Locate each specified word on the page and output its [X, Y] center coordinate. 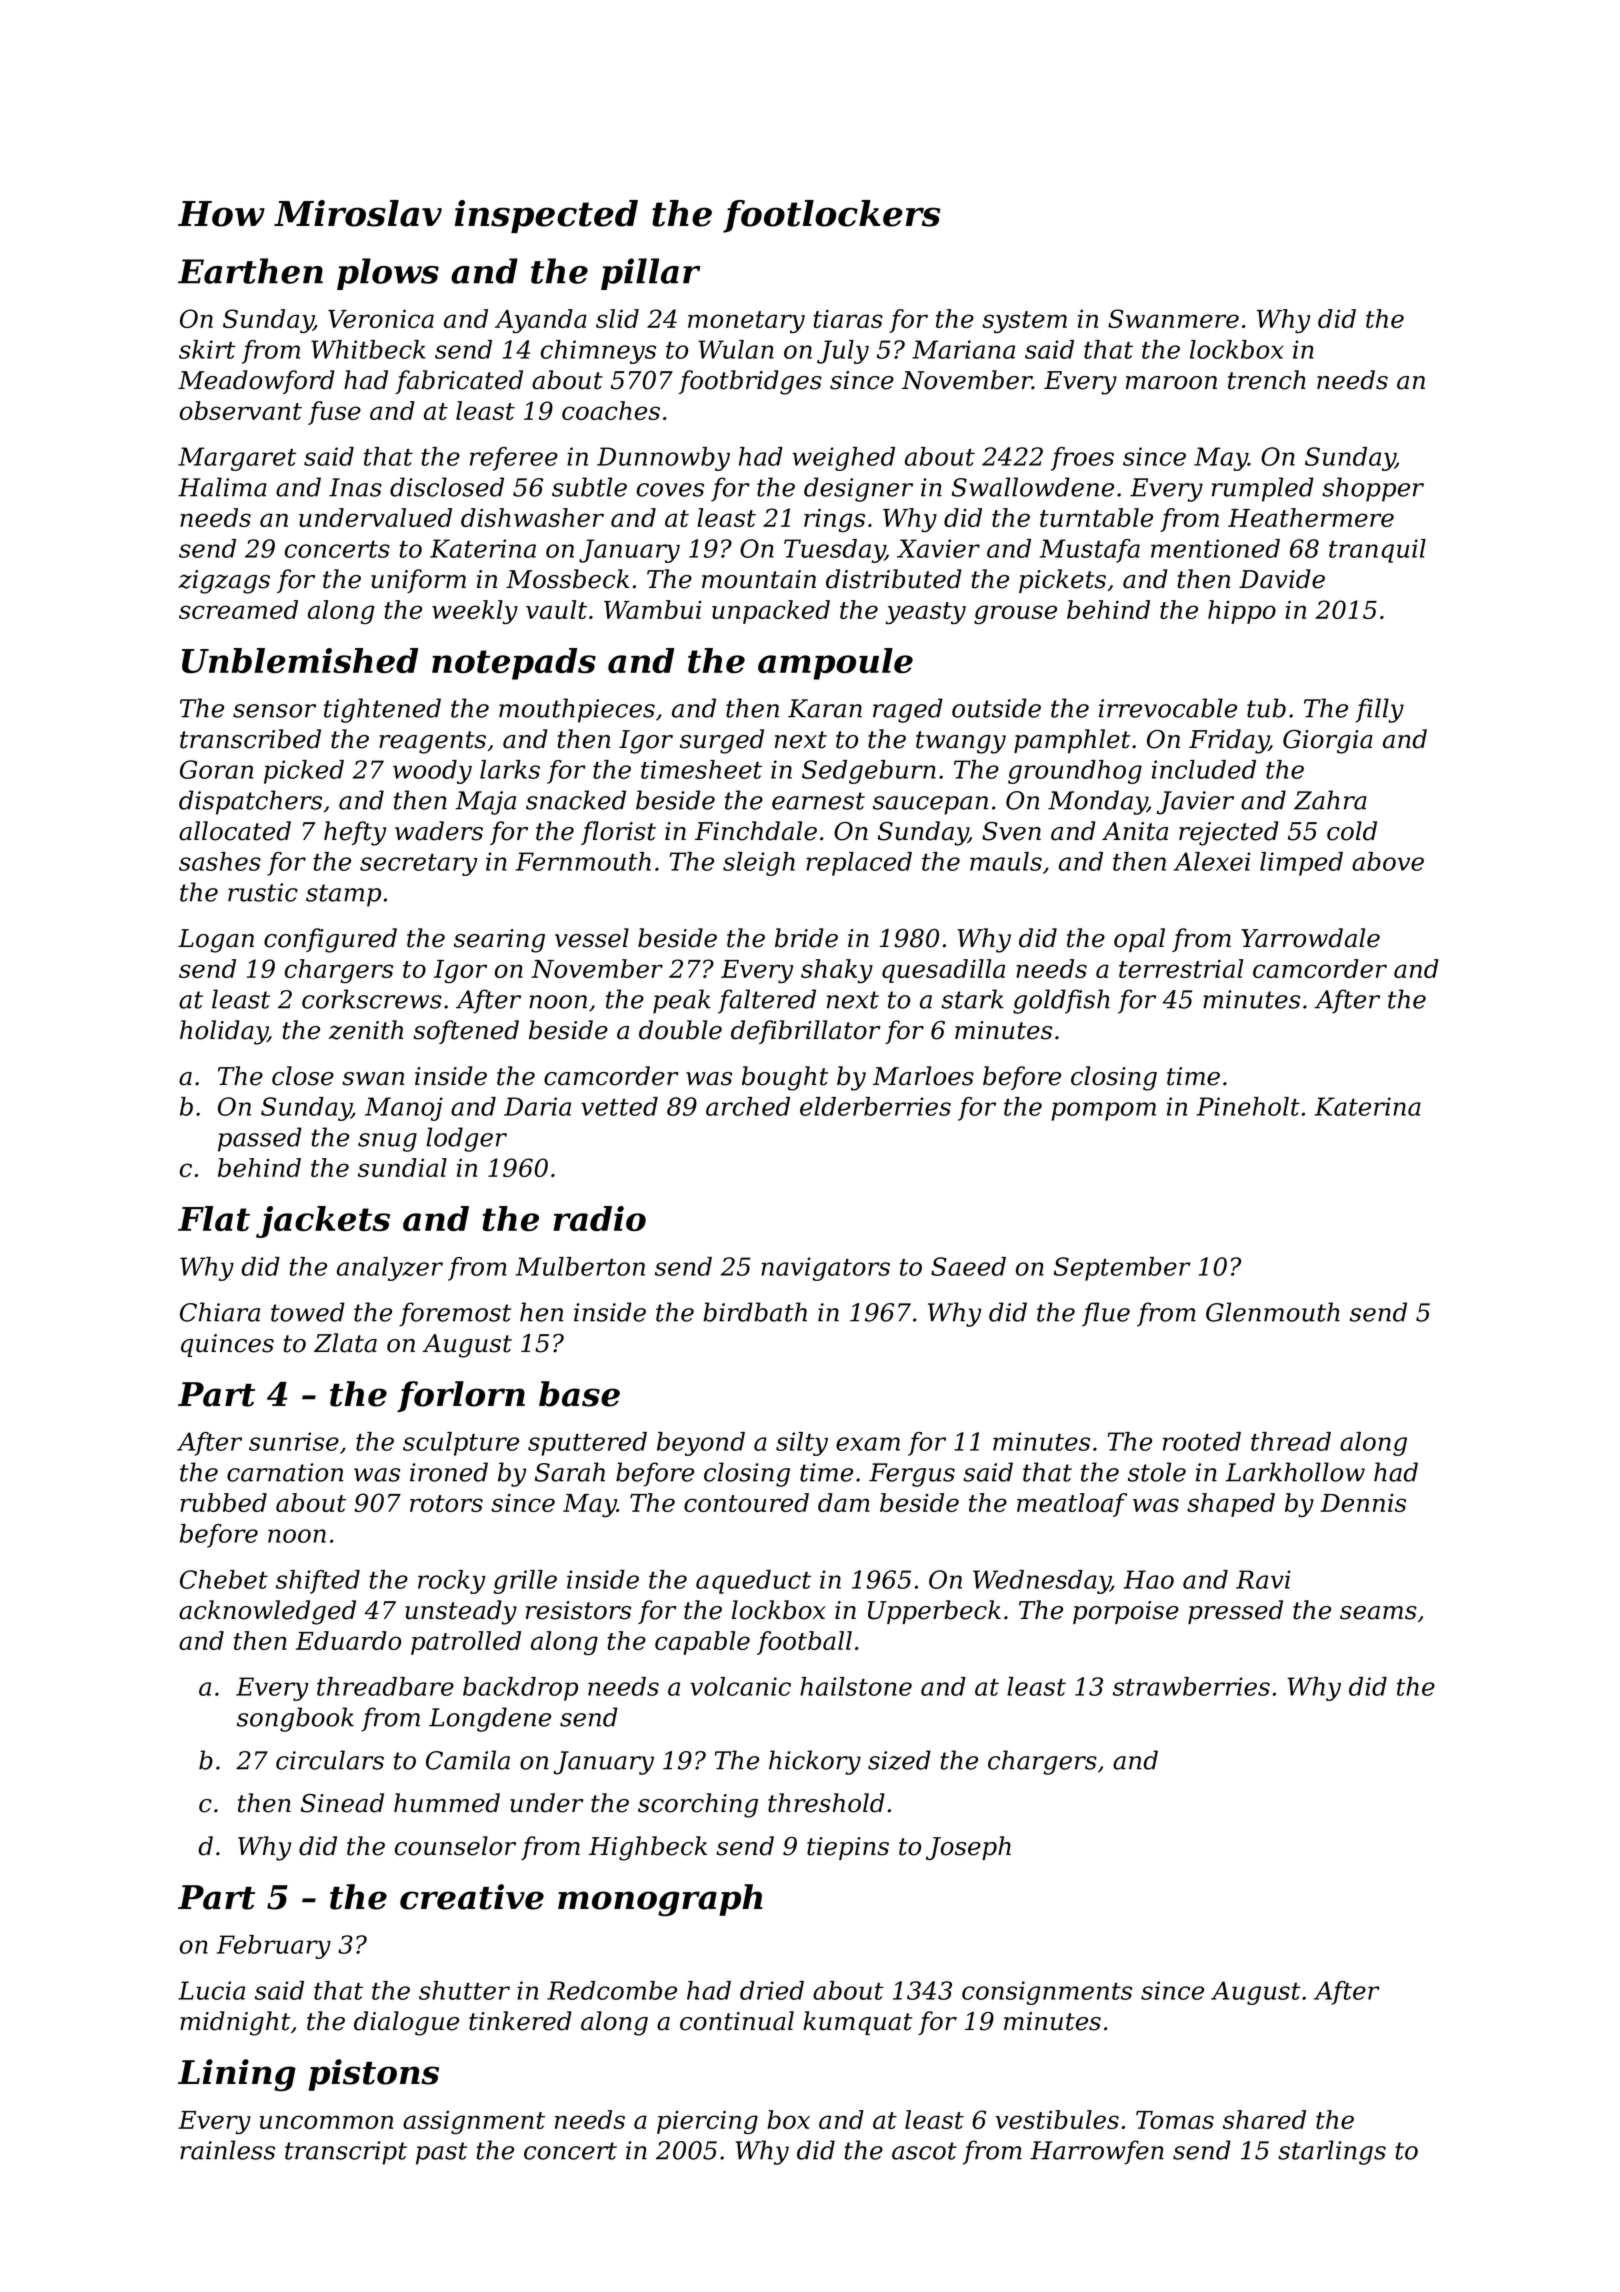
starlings [1332, 2152]
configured [330, 940]
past [441, 2153]
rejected [1229, 833]
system [1024, 322]
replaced [859, 864]
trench [1267, 380]
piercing [707, 2122]
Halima [222, 487]
